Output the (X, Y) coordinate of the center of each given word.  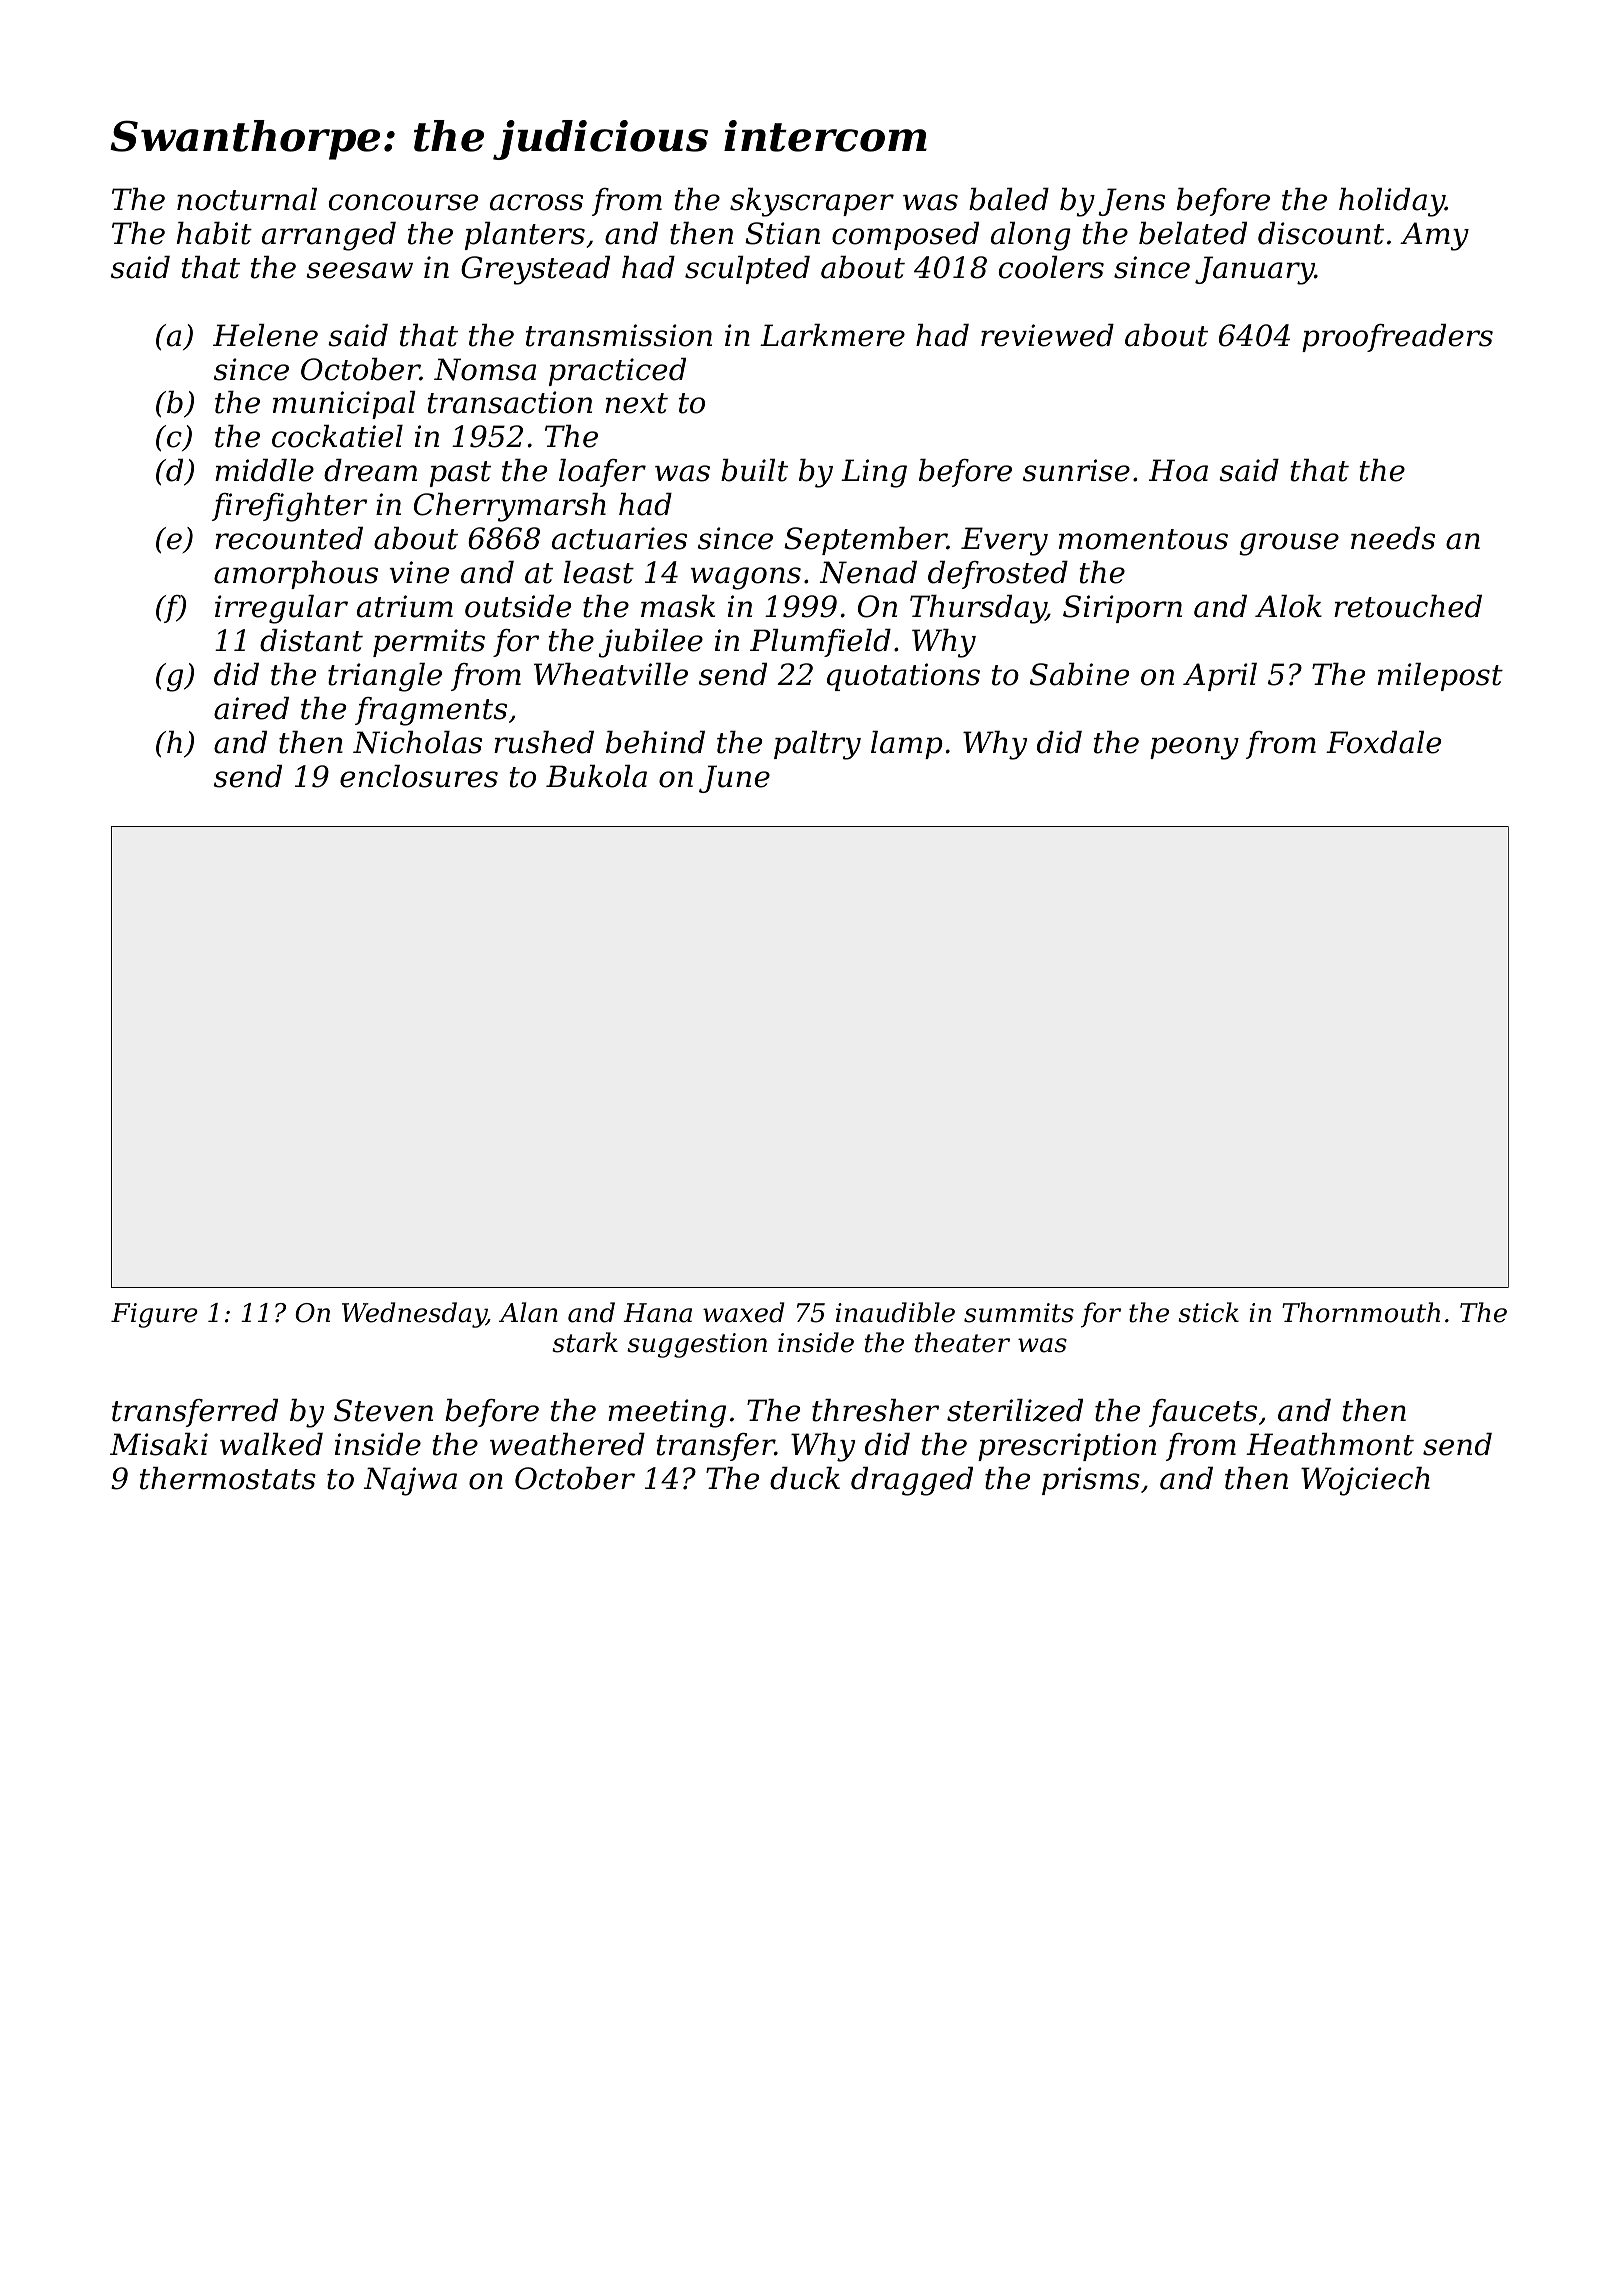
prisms (1091, 1481)
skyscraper (812, 202)
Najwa (410, 1481)
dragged (912, 1481)
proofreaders (1397, 338)
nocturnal (247, 199)
